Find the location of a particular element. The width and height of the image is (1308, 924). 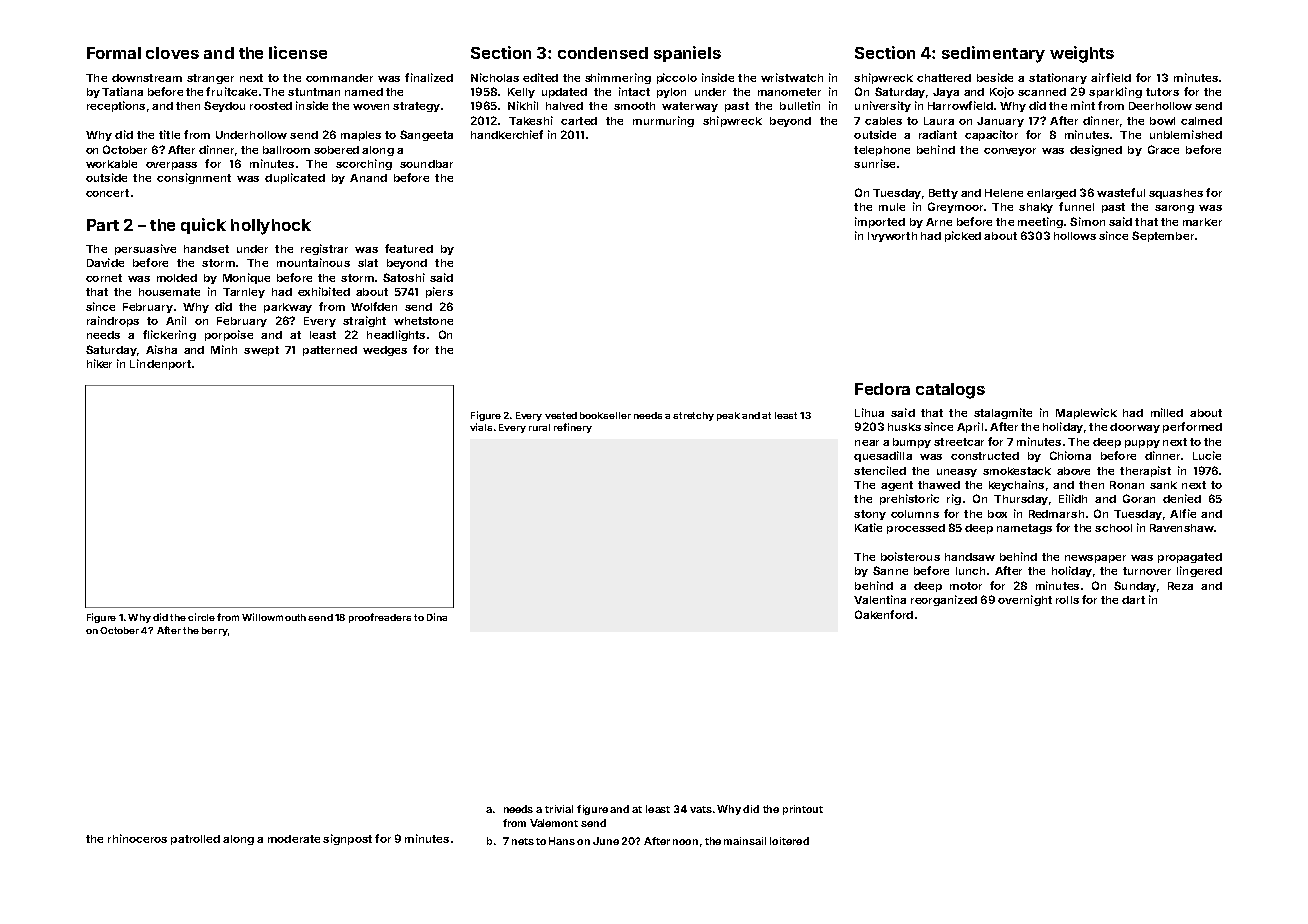

license is located at coordinates (298, 52).
